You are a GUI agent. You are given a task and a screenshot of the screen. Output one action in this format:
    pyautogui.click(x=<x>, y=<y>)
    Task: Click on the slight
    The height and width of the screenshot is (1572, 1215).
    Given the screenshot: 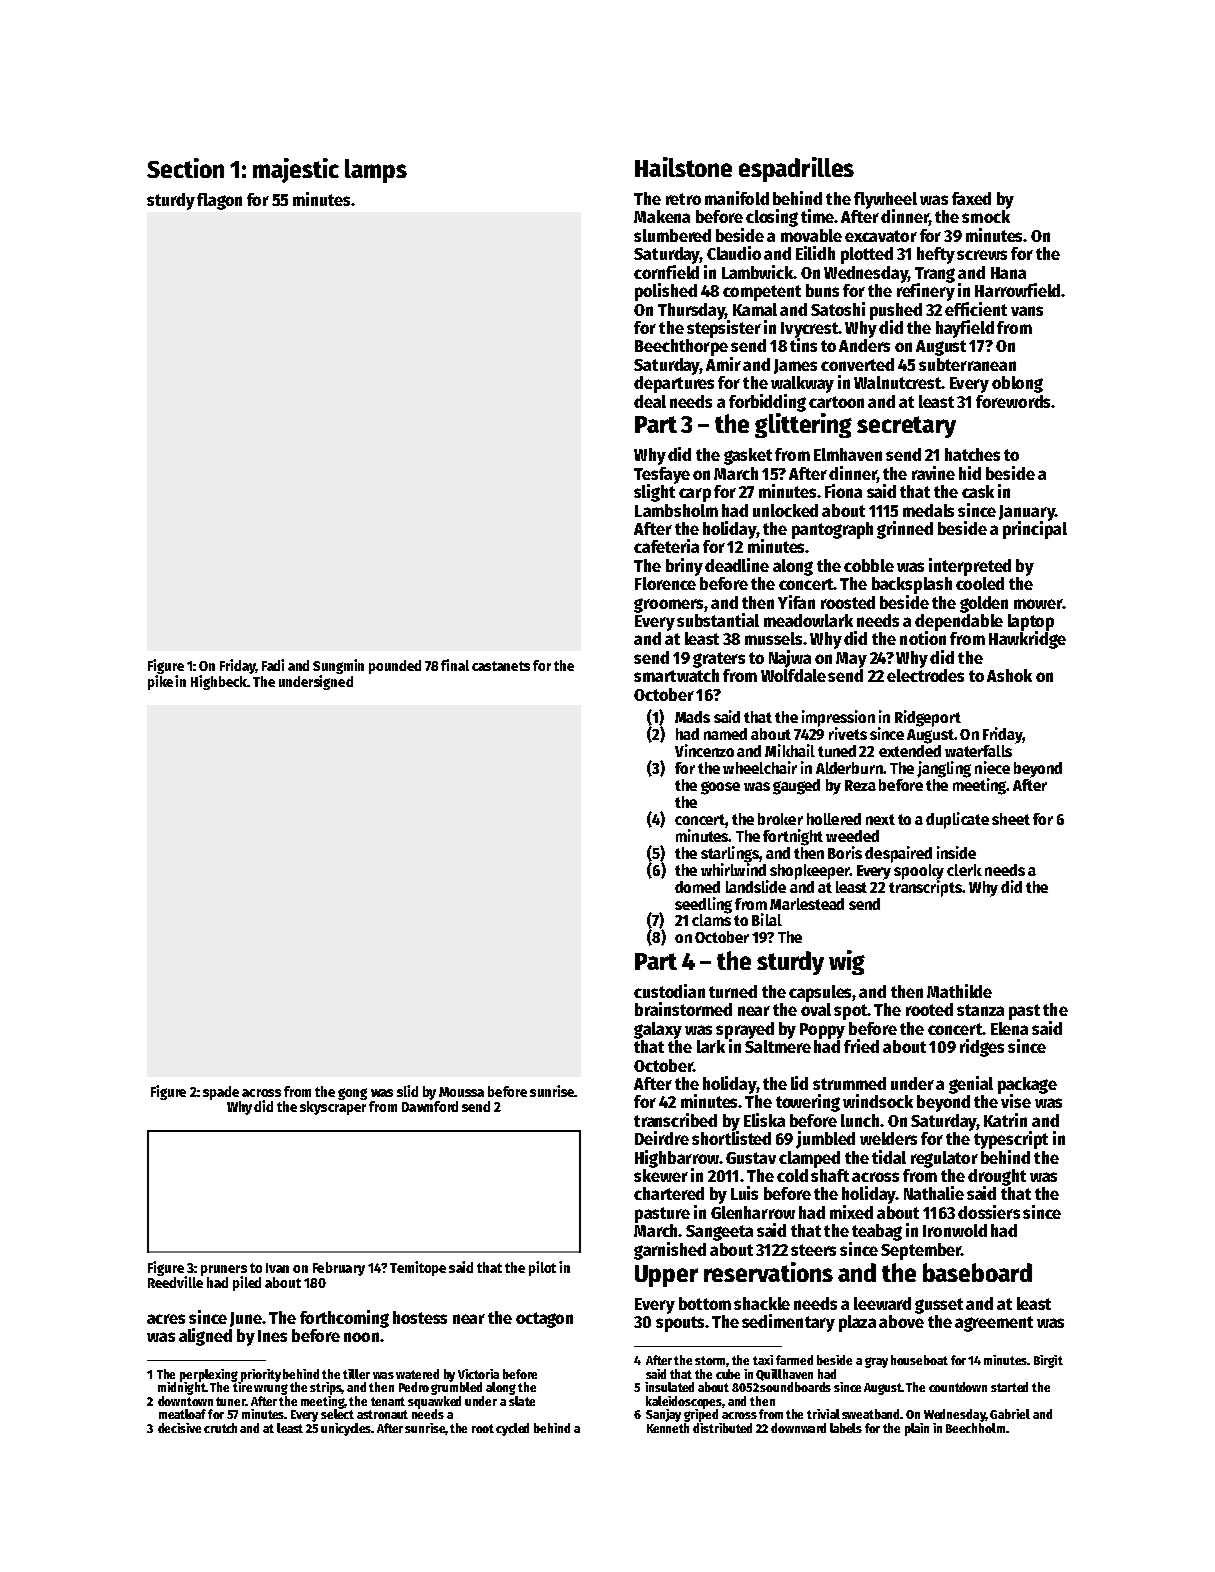 What is the action you would take?
    pyautogui.click(x=654, y=493)
